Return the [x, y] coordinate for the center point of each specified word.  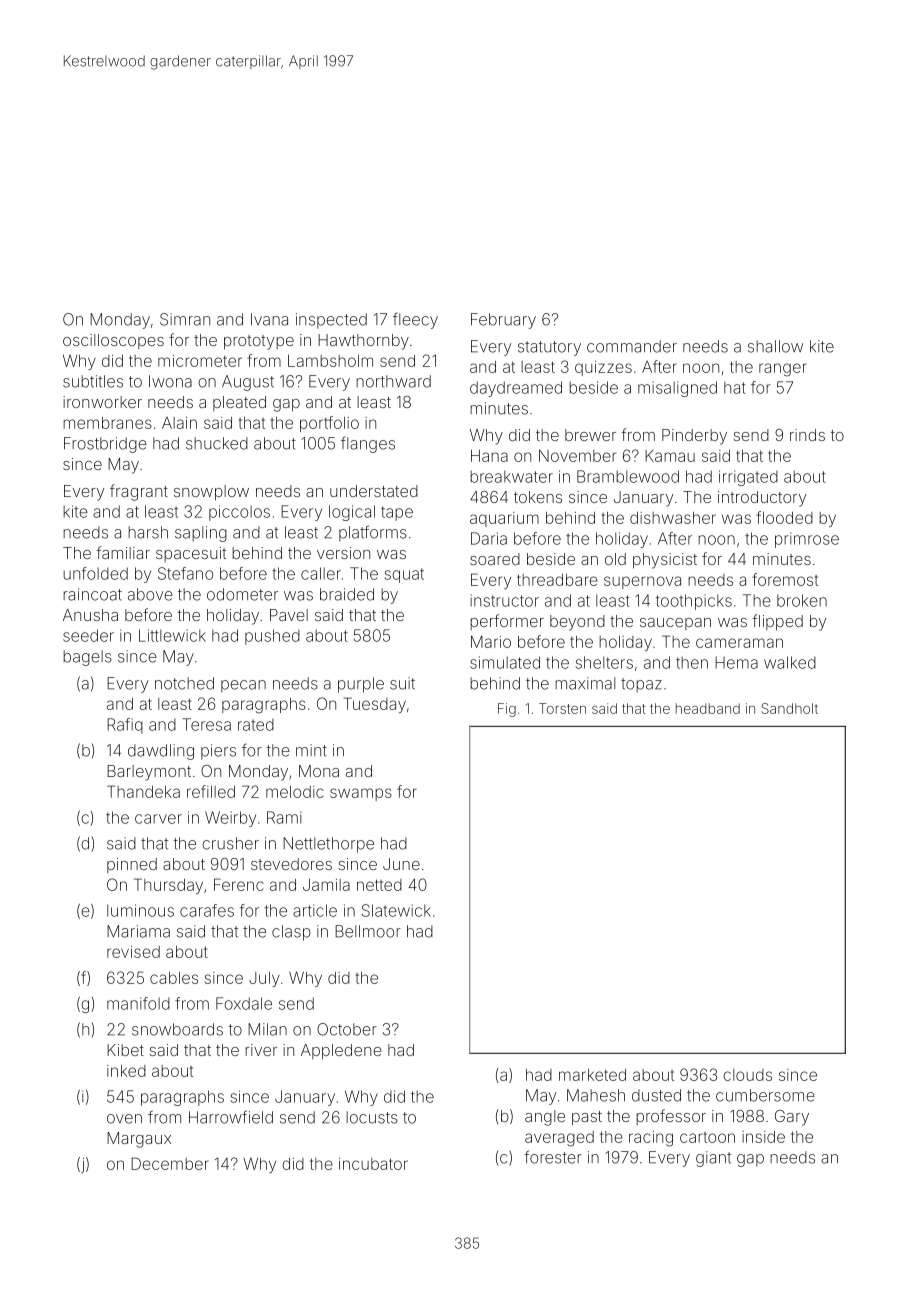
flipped [777, 622]
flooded [784, 517]
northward [393, 381]
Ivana [269, 319]
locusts [372, 1117]
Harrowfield [231, 1117]
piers [218, 752]
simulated [505, 662]
